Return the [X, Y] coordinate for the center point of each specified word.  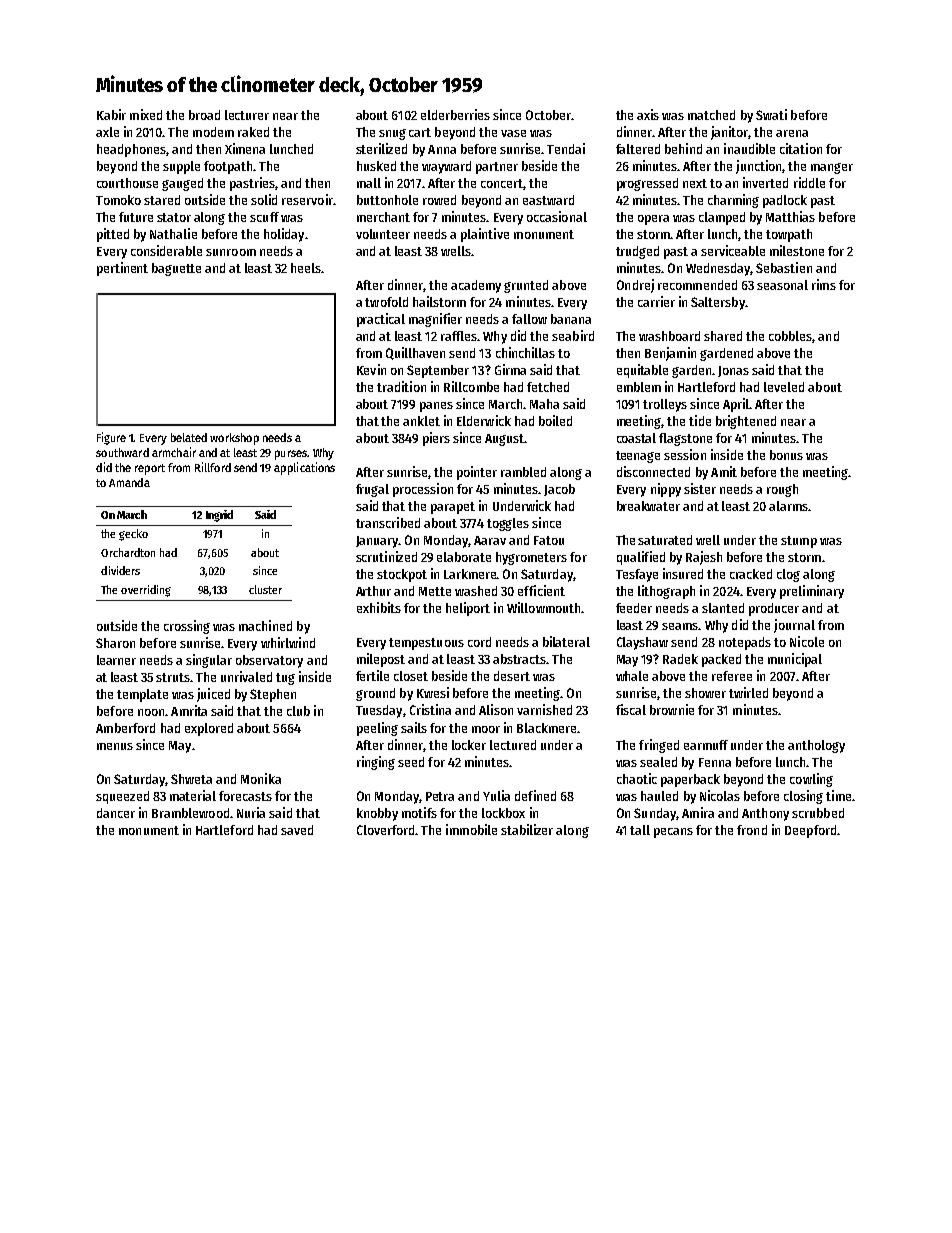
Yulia [496, 795]
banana [571, 319]
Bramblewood [190, 813]
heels [306, 268]
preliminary [812, 592]
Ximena [245, 148]
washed [476, 591]
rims [824, 284]
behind [683, 148]
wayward [446, 167]
